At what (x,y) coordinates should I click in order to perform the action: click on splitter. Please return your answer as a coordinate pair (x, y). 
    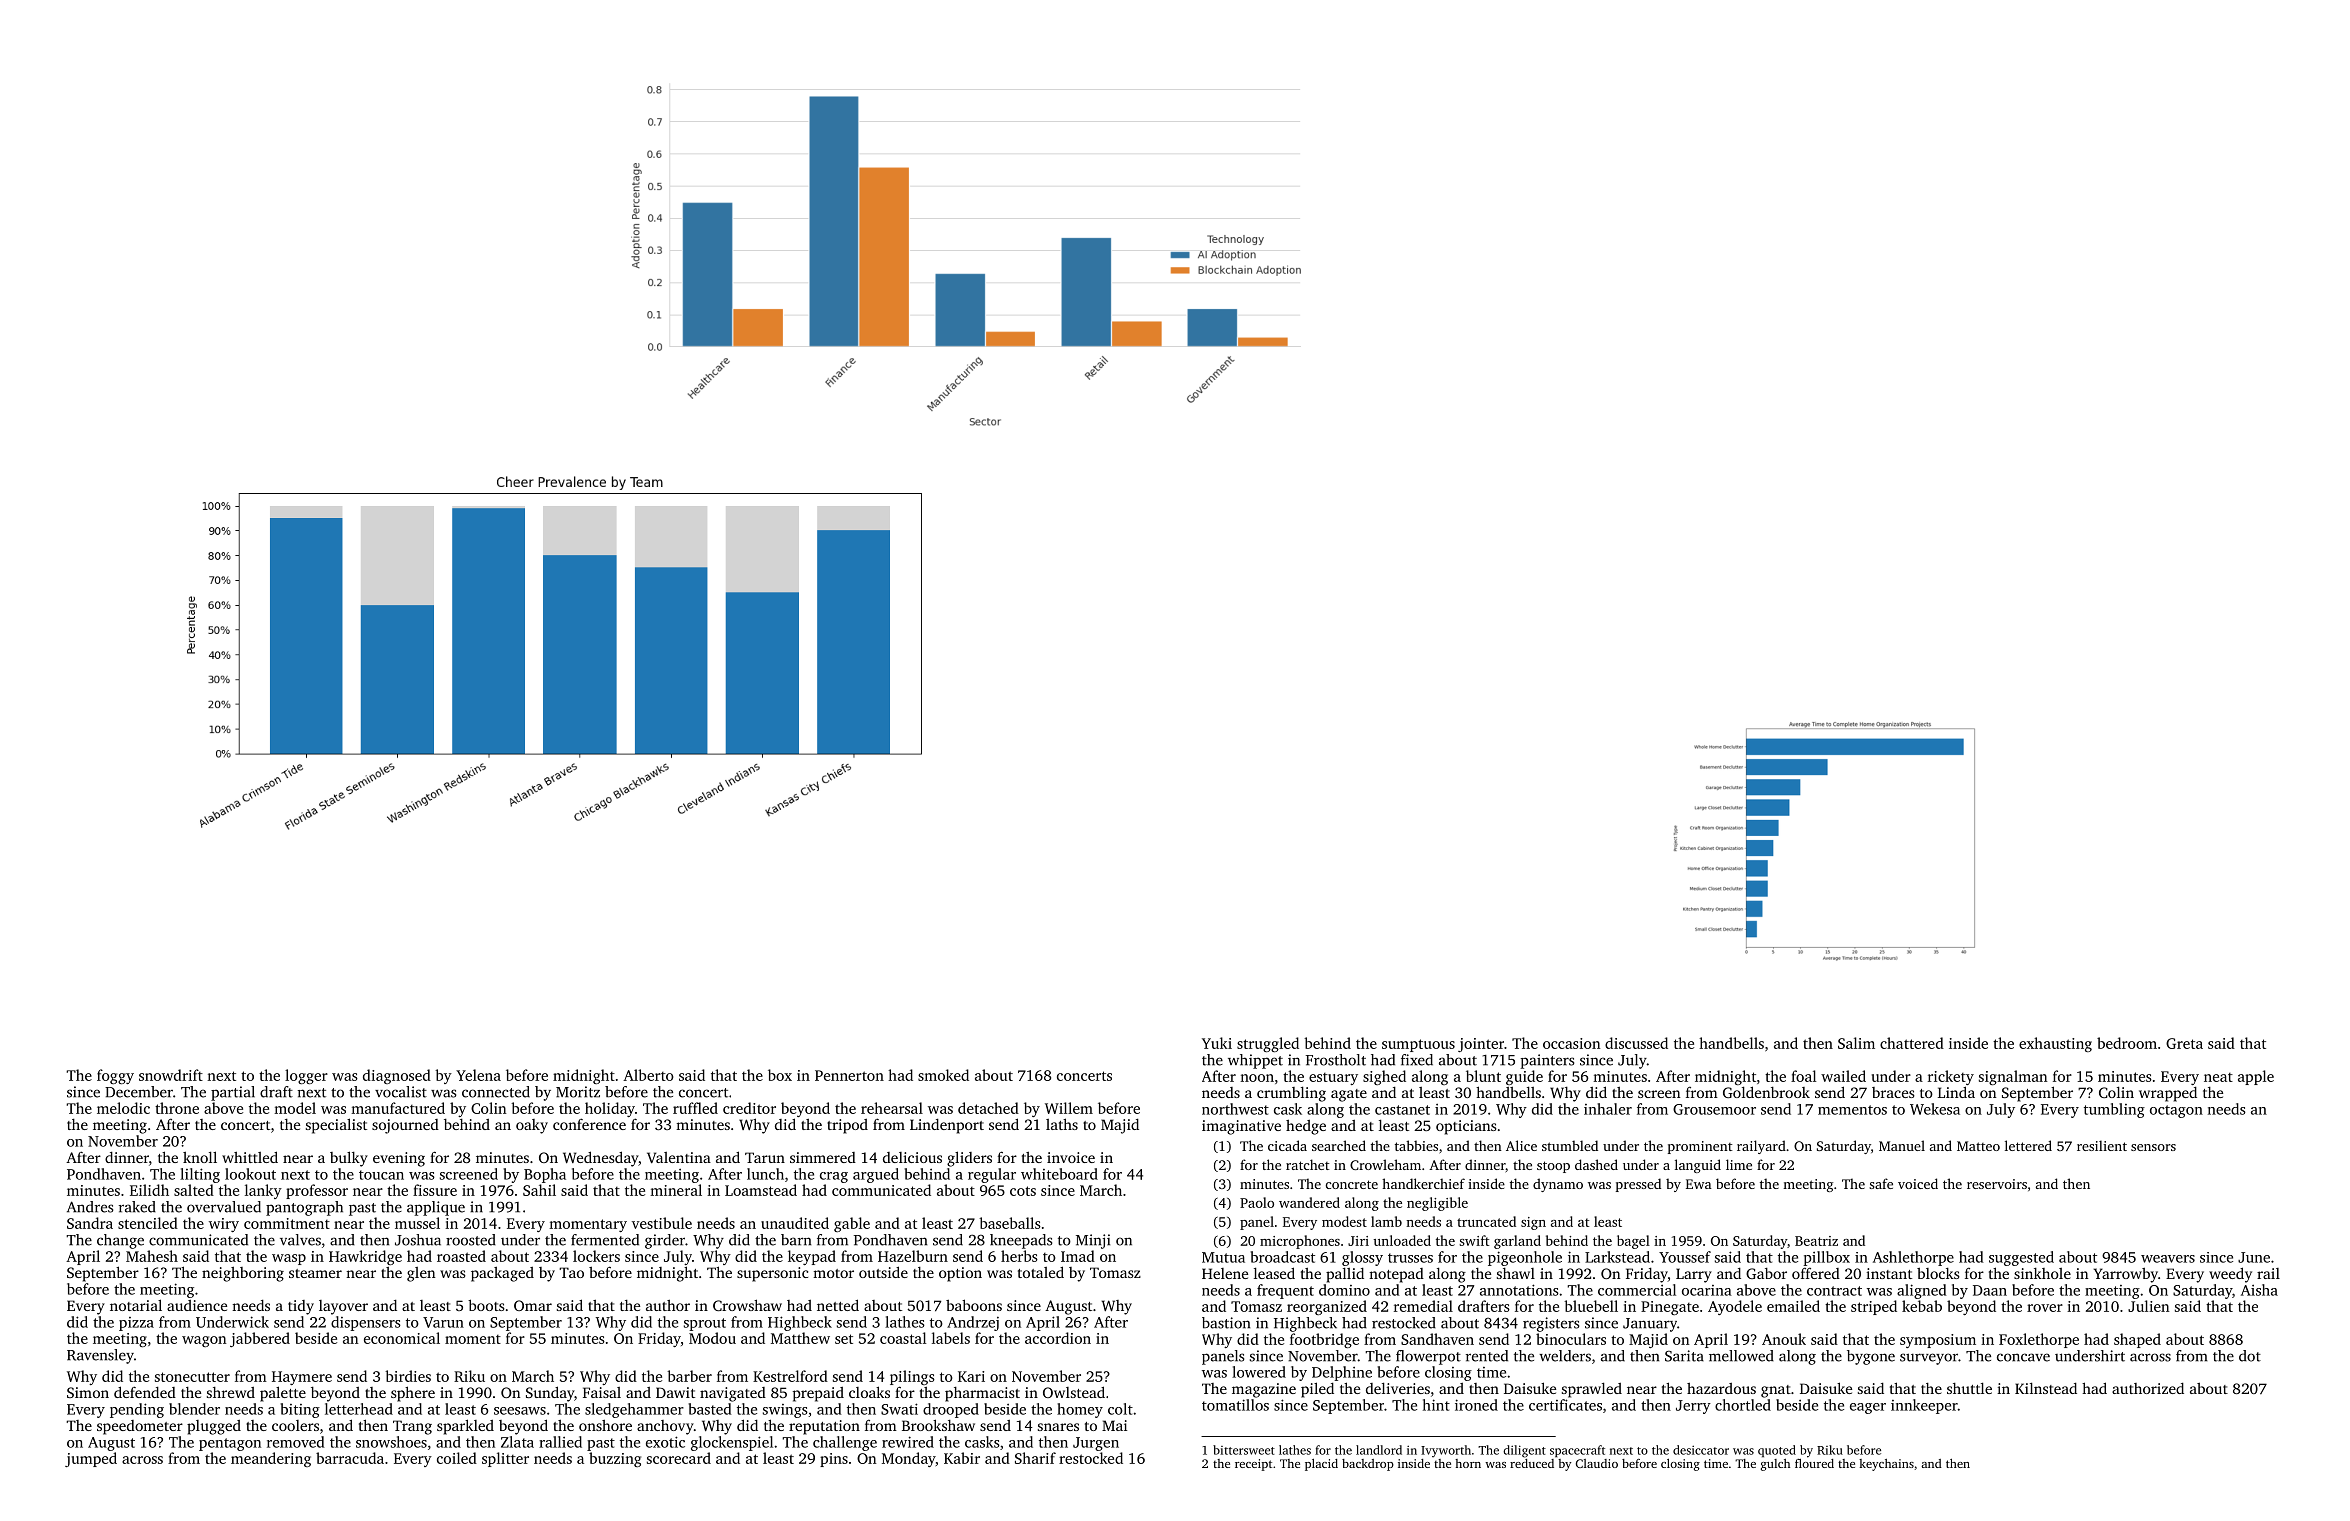
    Looking at the image, I should click on (505, 1459).
